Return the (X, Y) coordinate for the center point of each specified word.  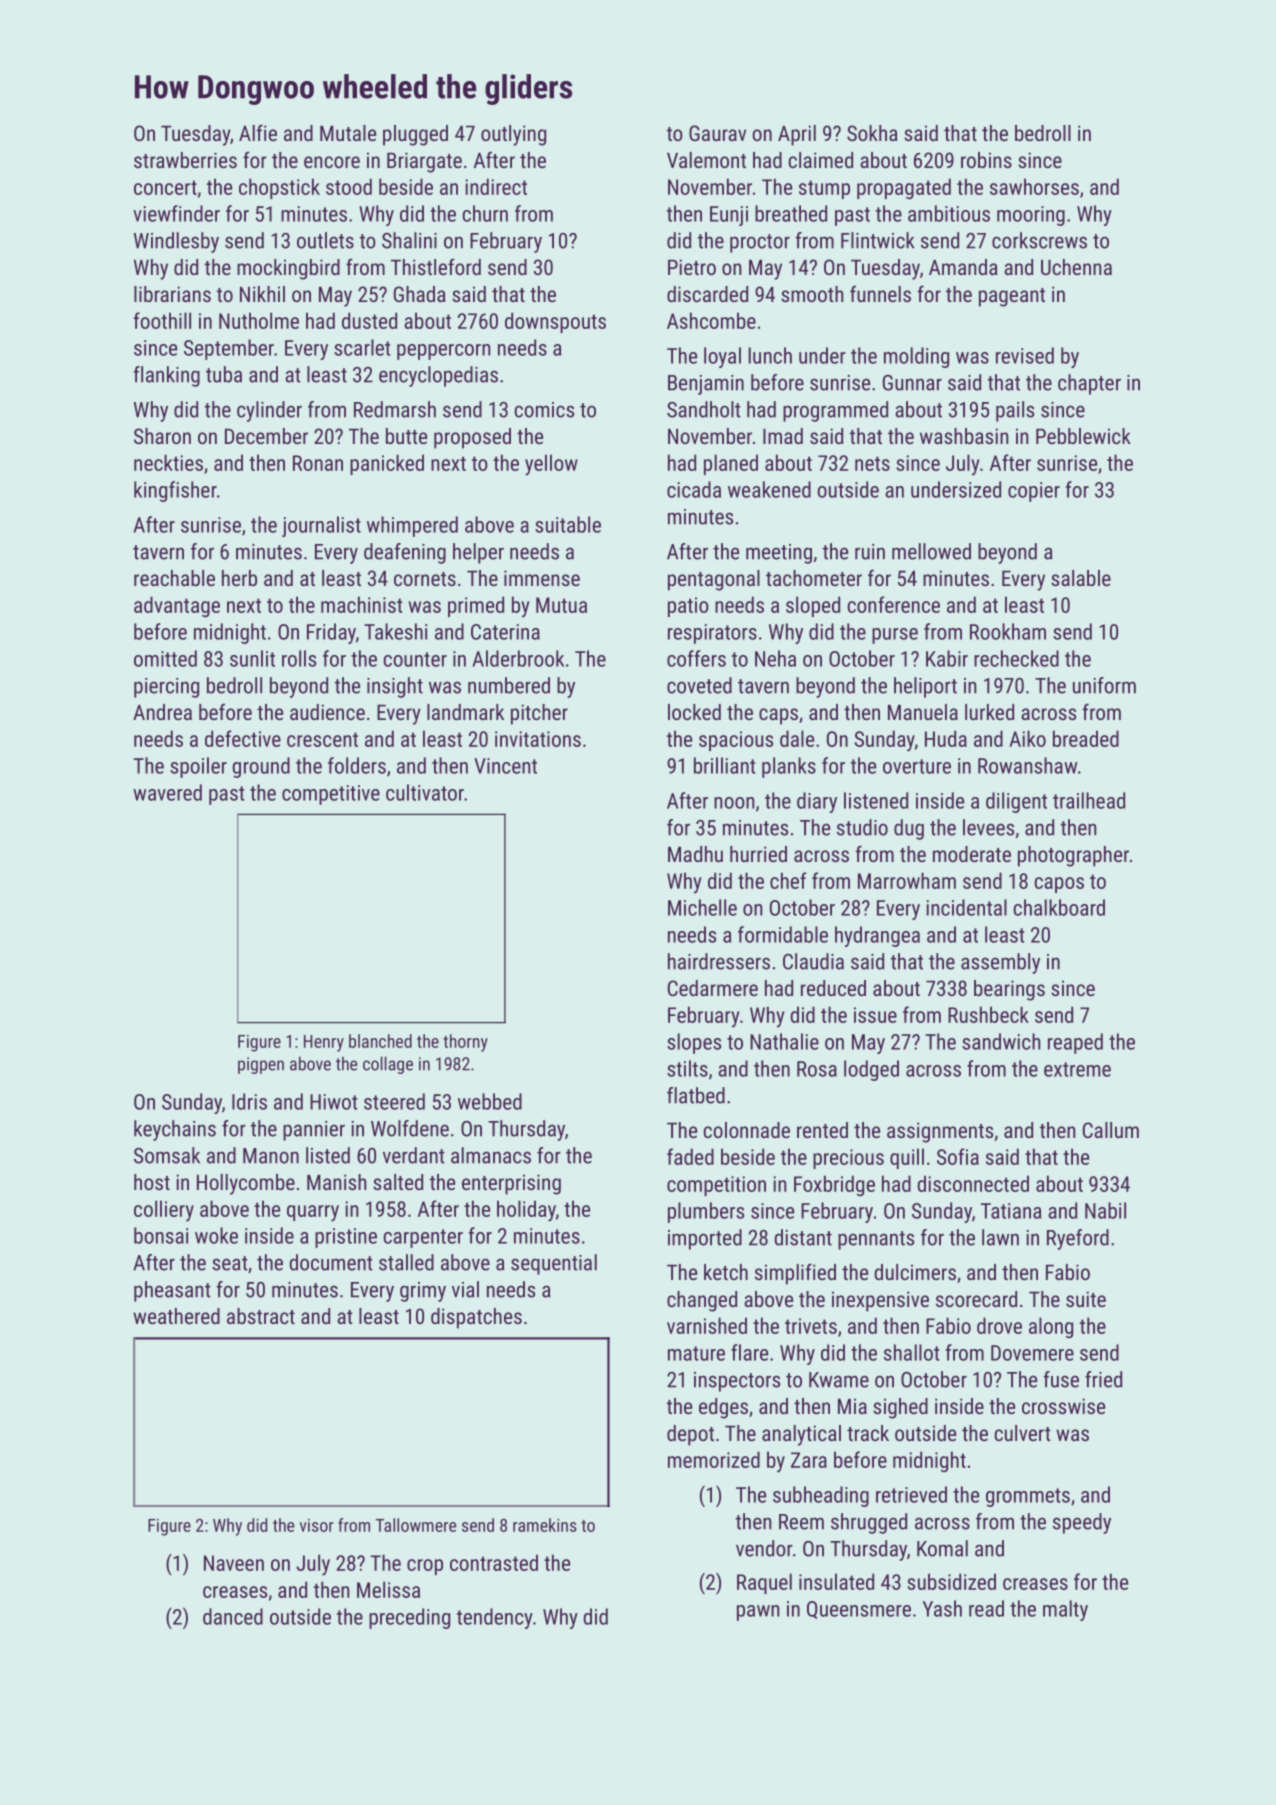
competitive (331, 795)
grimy (423, 1292)
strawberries (185, 160)
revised (1025, 355)
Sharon (162, 436)
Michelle (702, 907)
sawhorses (1034, 186)
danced (233, 1616)
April (797, 135)
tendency (495, 1618)
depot (690, 1435)
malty (1065, 1610)
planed (731, 464)
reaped (1075, 1043)
